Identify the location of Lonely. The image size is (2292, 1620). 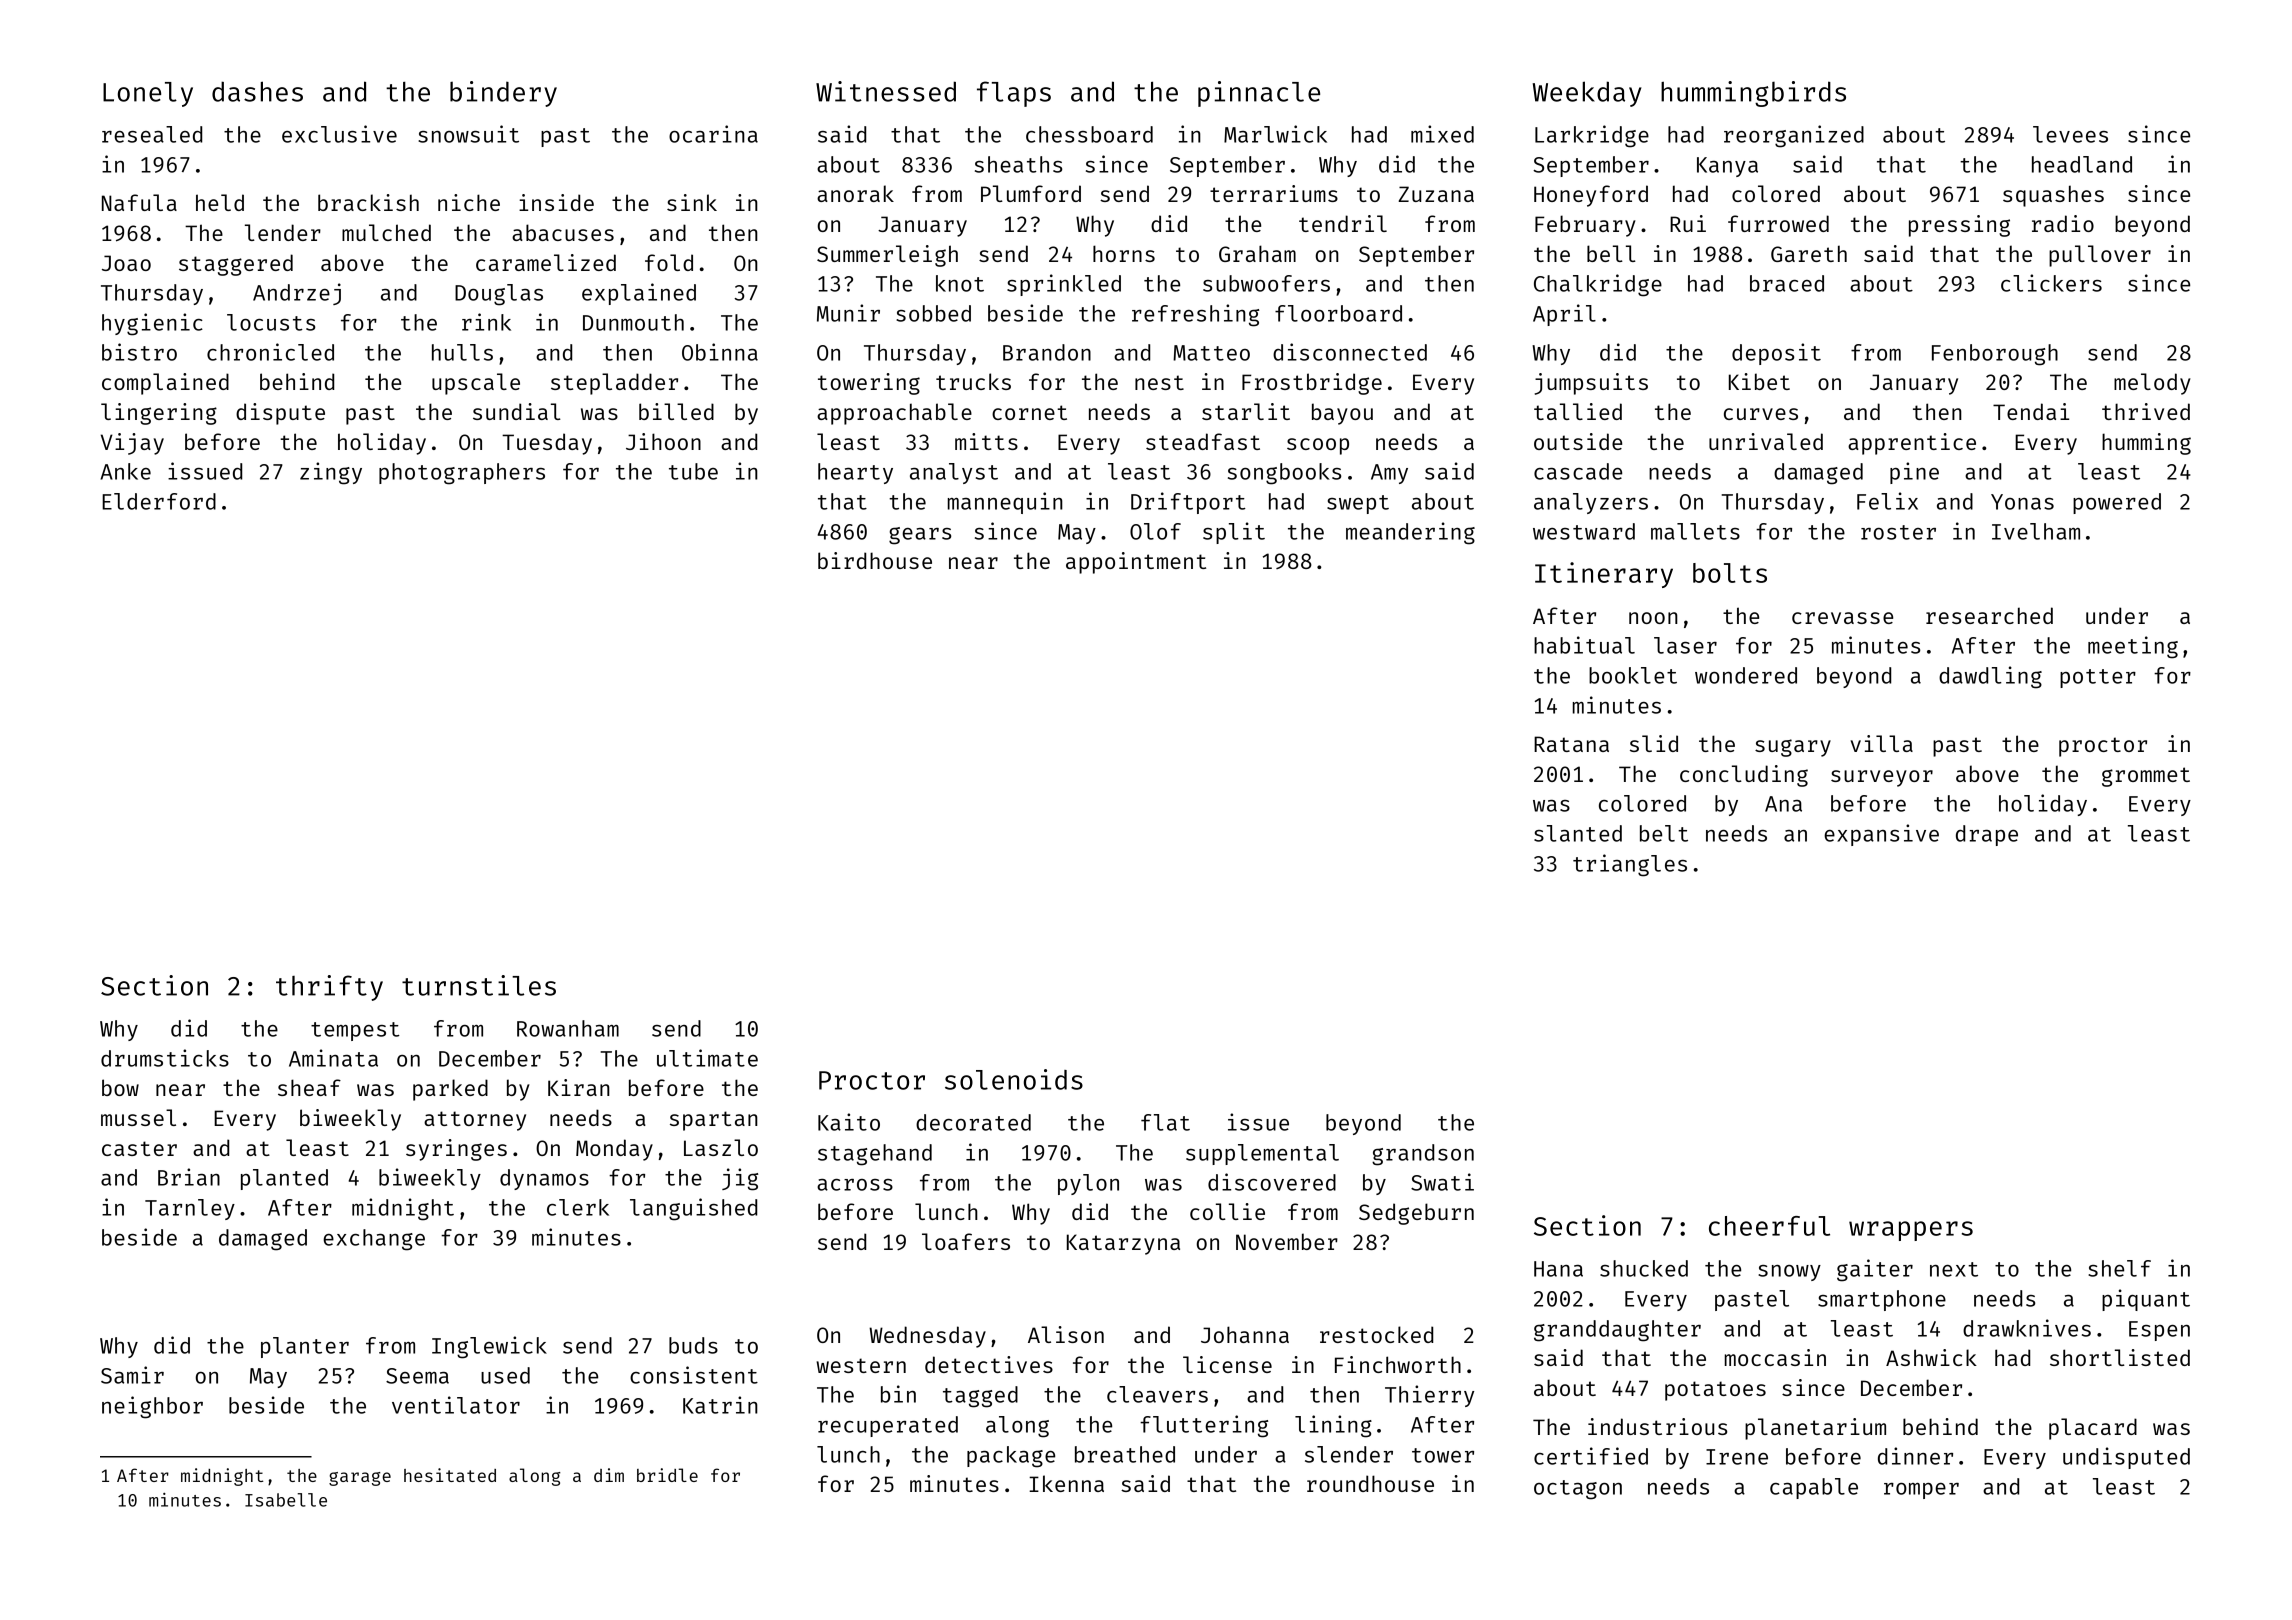
(148, 94).
